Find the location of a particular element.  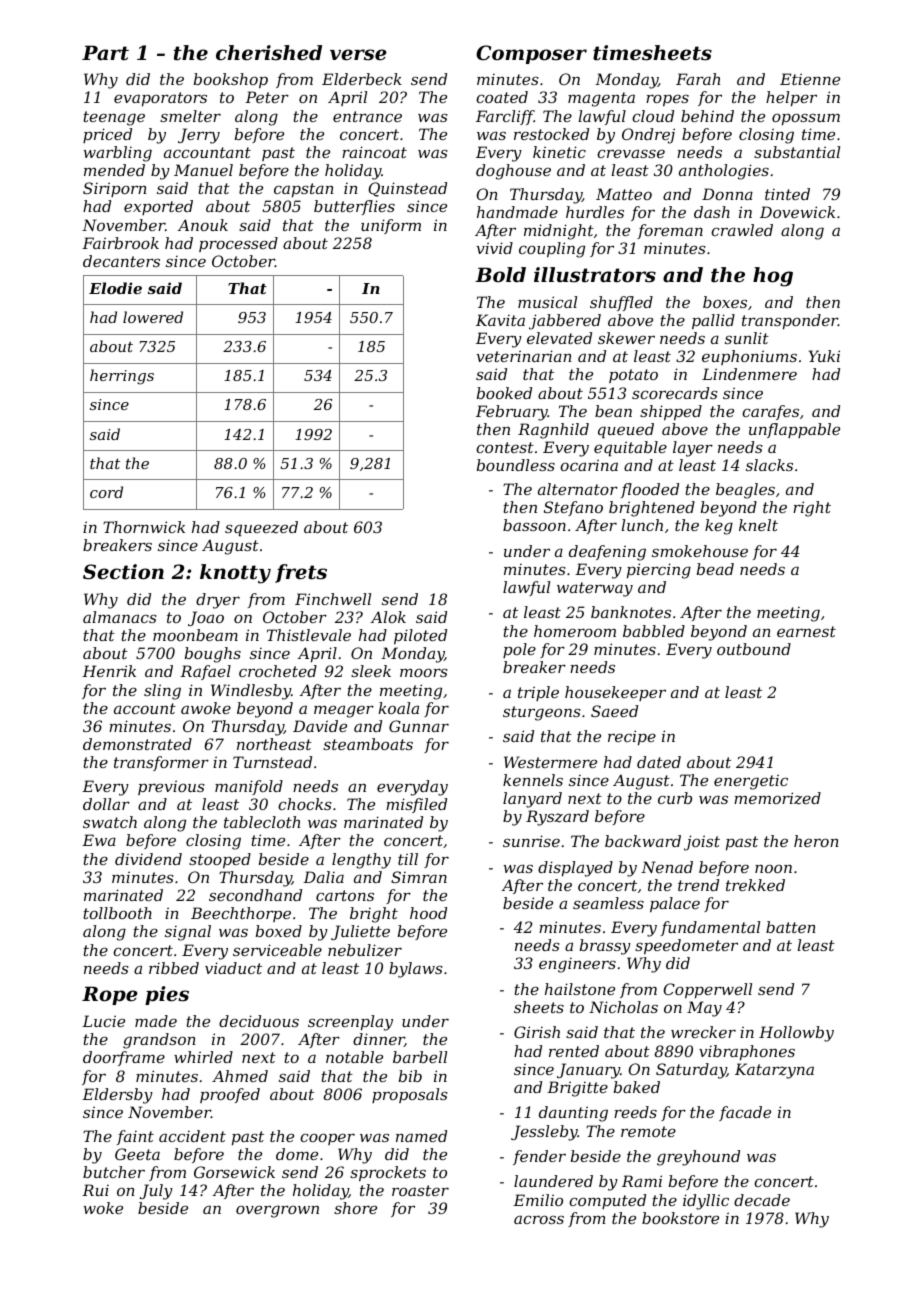

July is located at coordinates (156, 1192).
